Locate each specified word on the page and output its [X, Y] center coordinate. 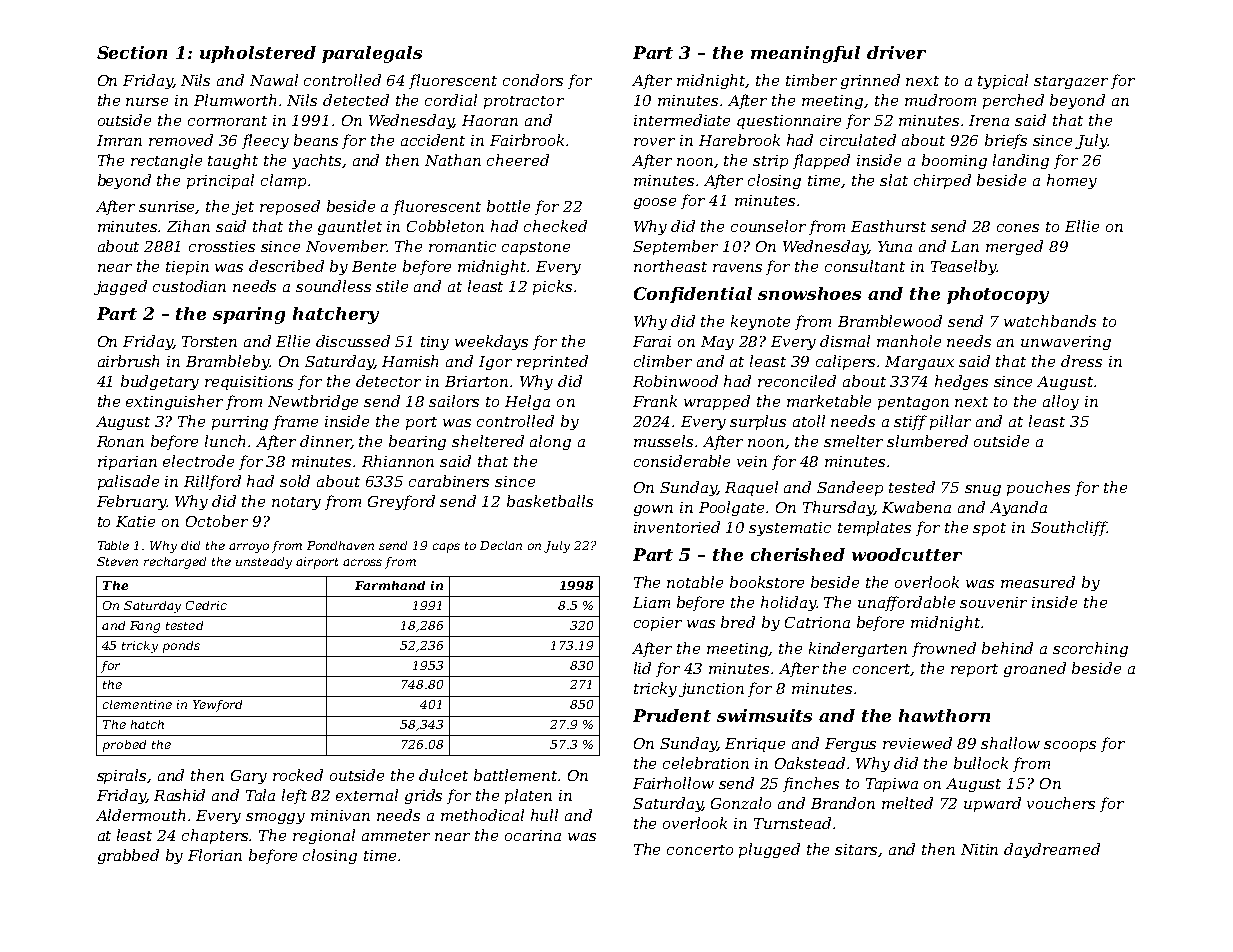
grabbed [128, 856]
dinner [325, 442]
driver [896, 52]
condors [533, 80]
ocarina [533, 835]
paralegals [372, 54]
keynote [760, 322]
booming [954, 161]
